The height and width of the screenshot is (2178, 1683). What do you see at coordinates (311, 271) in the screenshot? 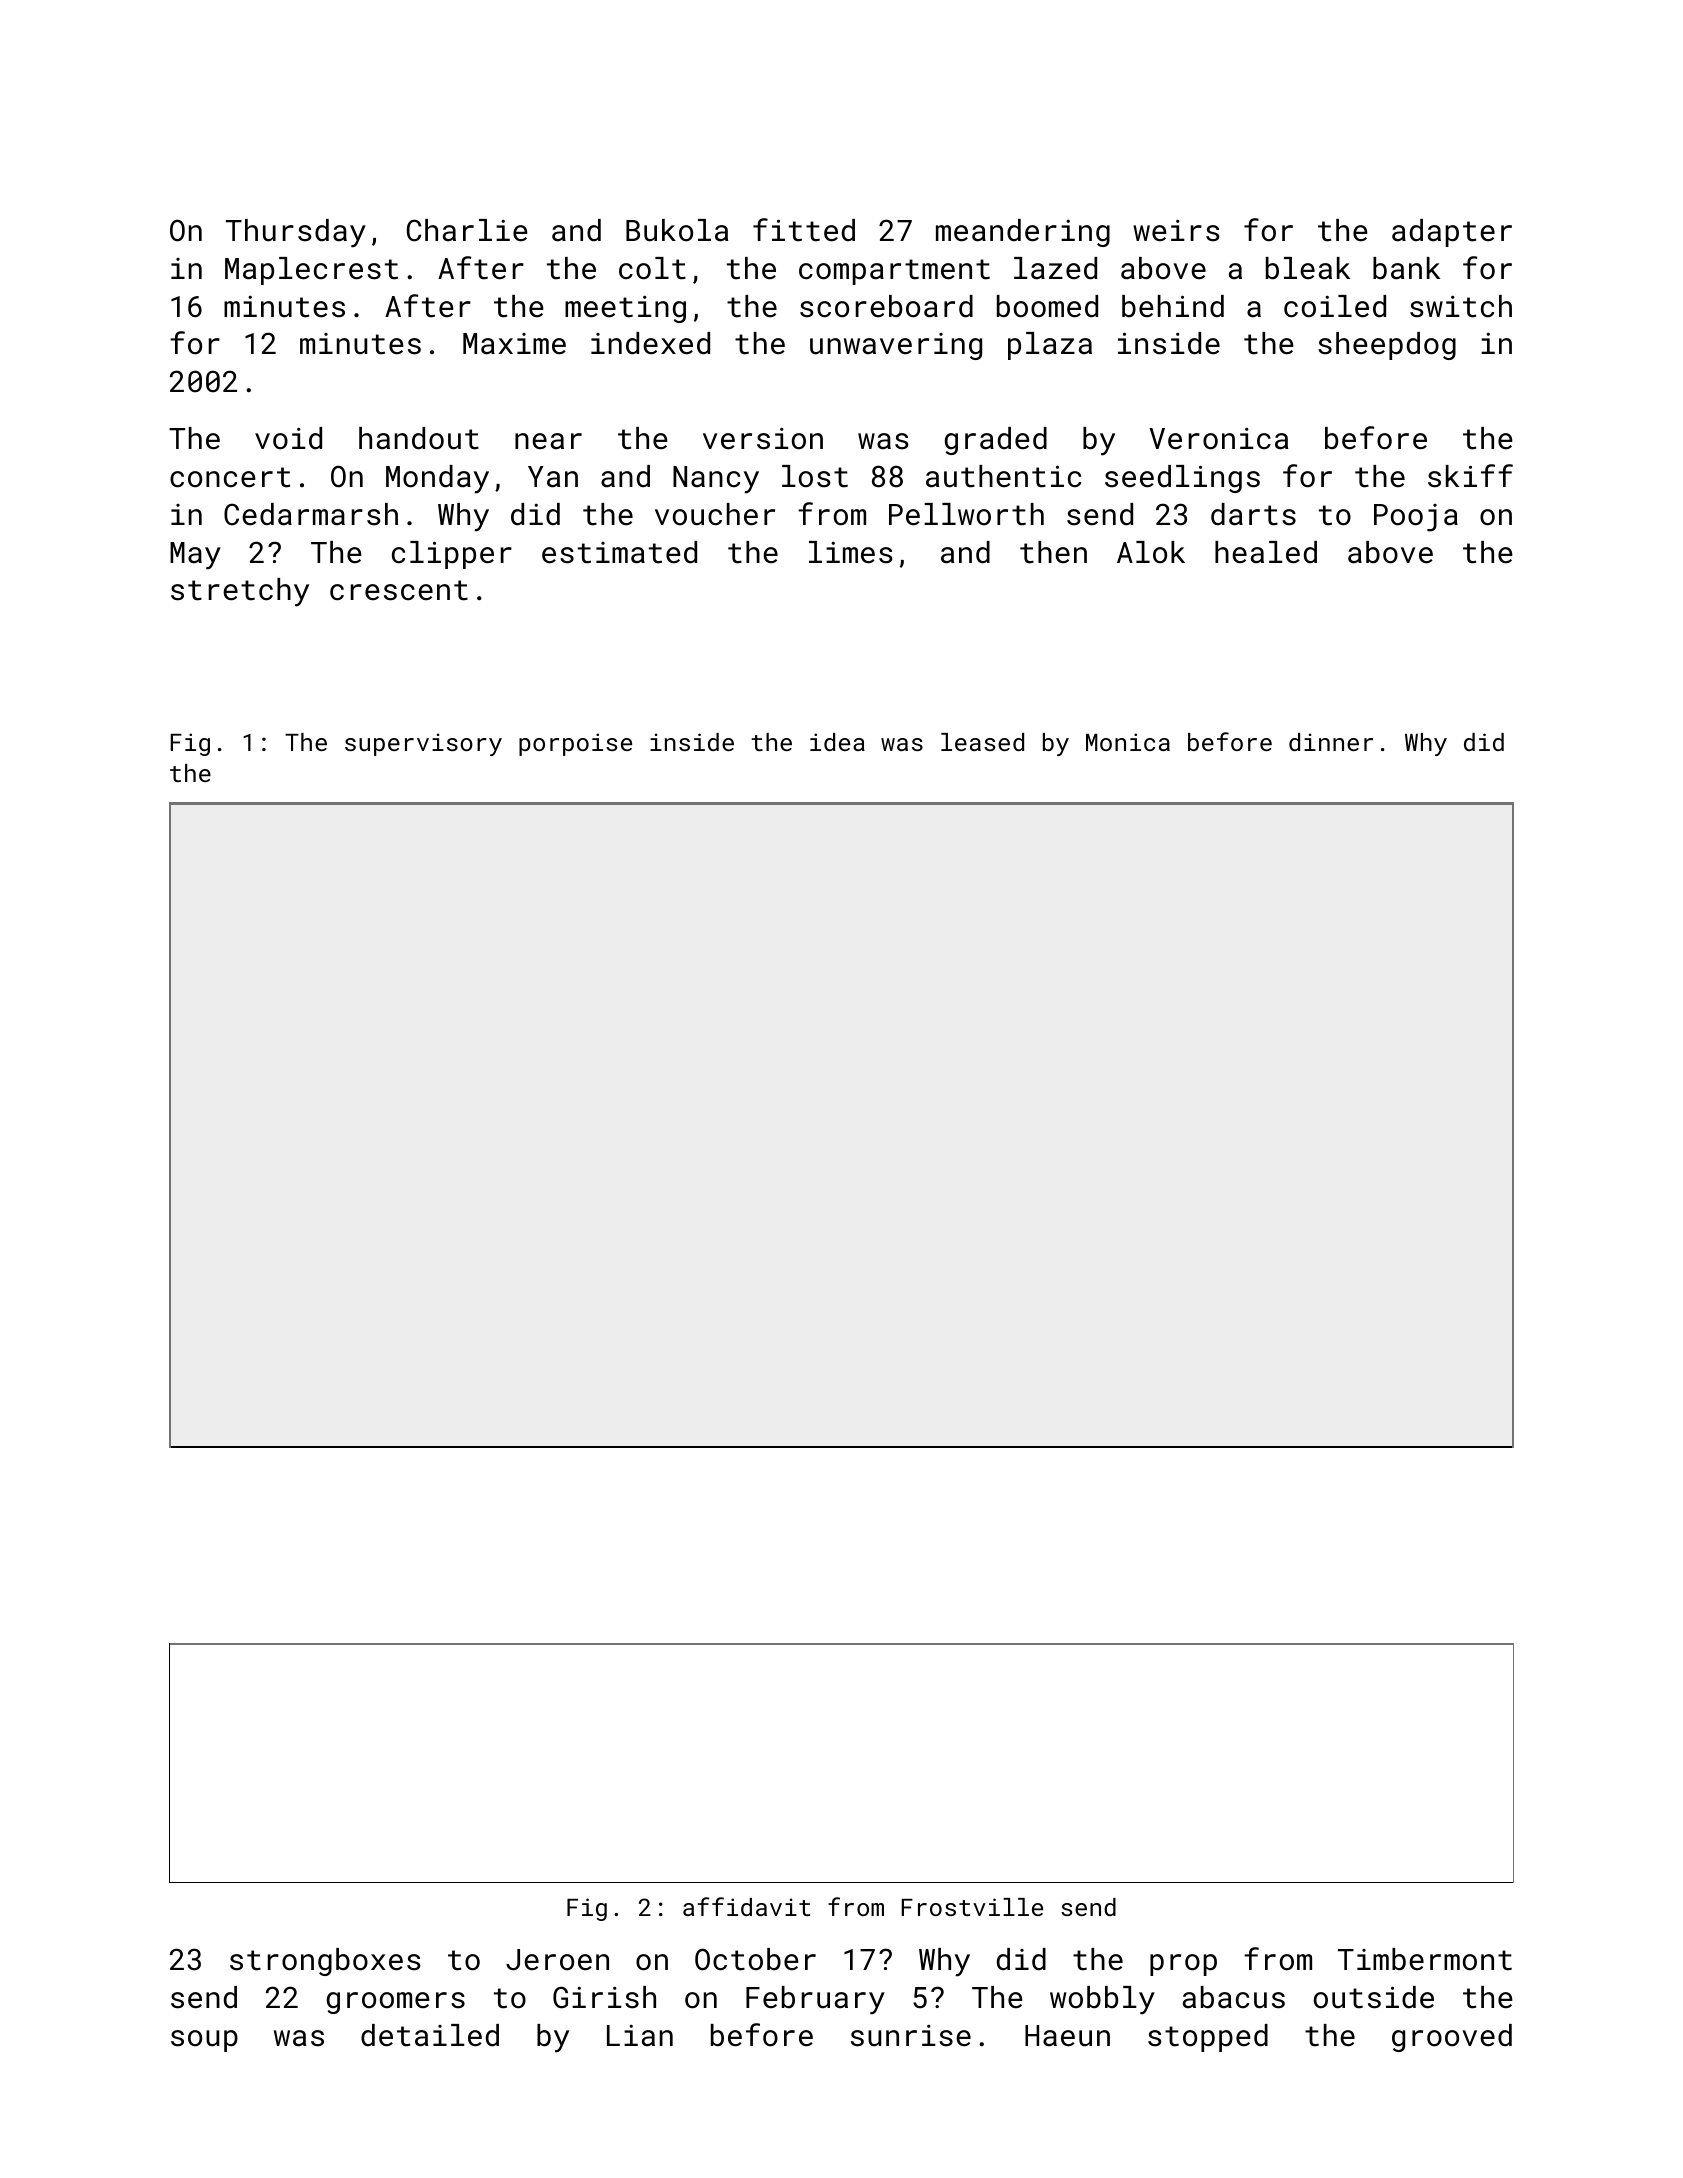
I see `Maplecrest` at bounding box center [311, 271].
